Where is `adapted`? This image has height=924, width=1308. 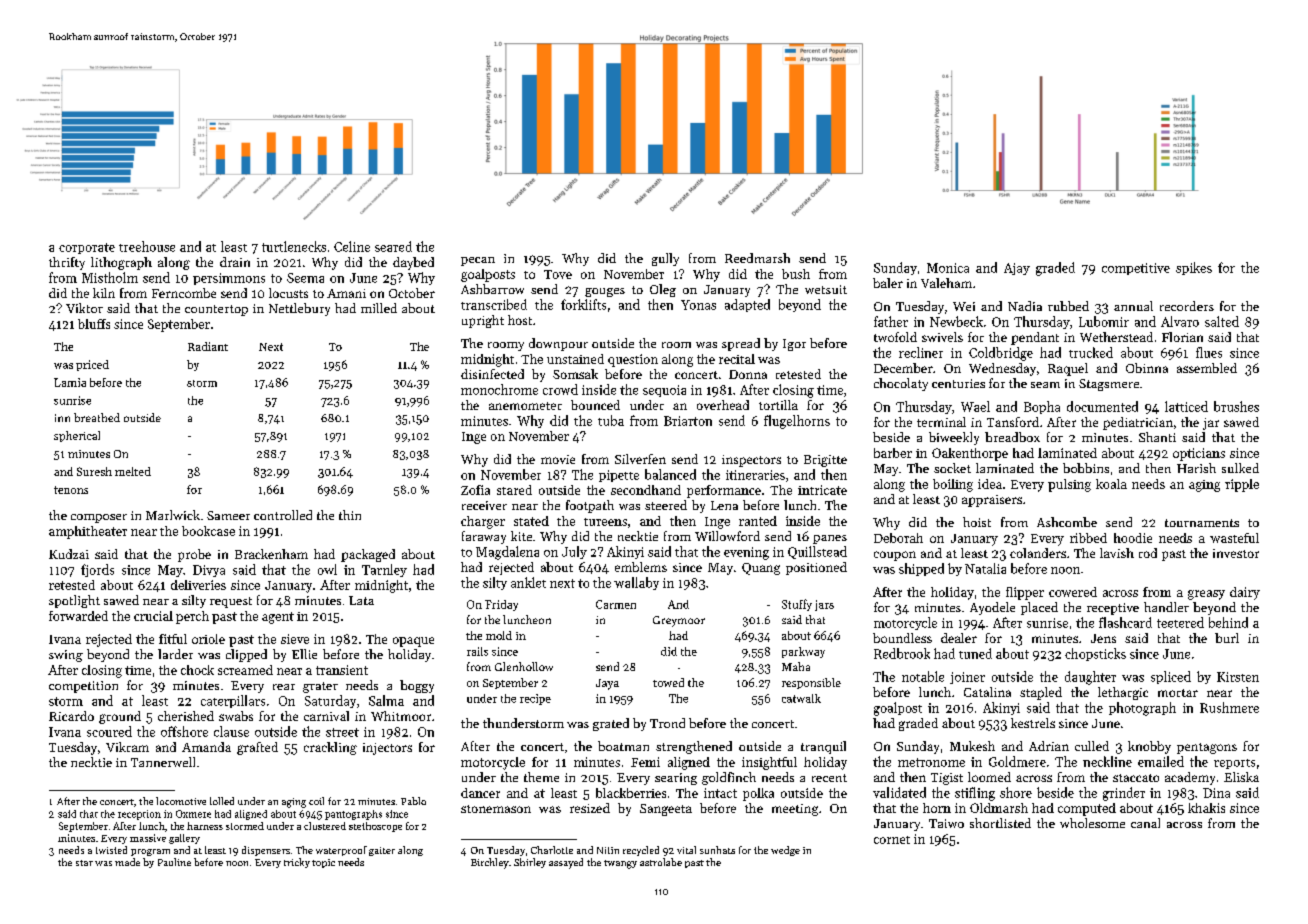
adapted is located at coordinates (747, 305).
